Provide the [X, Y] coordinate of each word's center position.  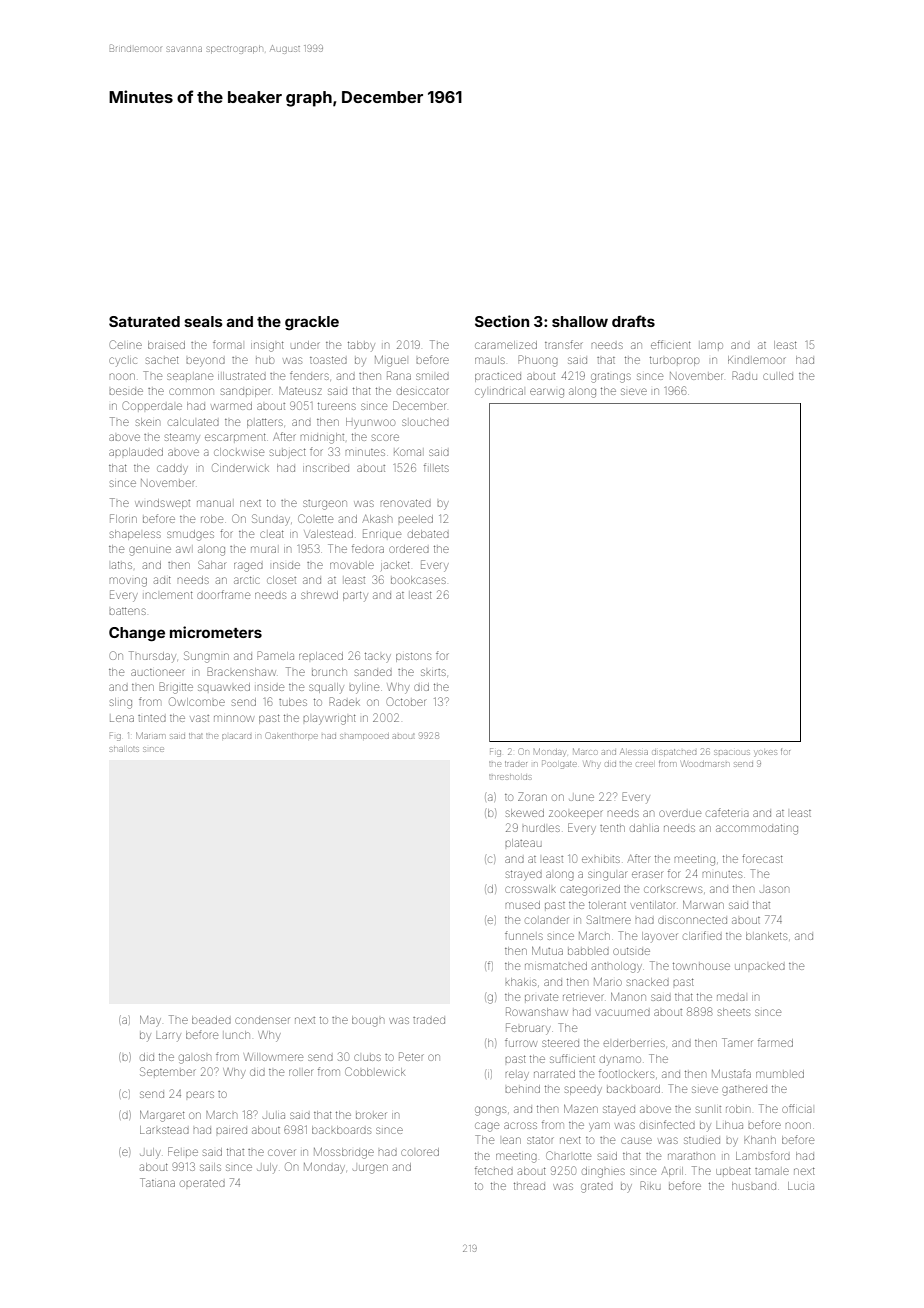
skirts [433, 672]
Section [502, 321]
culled [778, 376]
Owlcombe [197, 701]
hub [265, 360]
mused [523, 905]
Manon [628, 997]
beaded [211, 1020]
